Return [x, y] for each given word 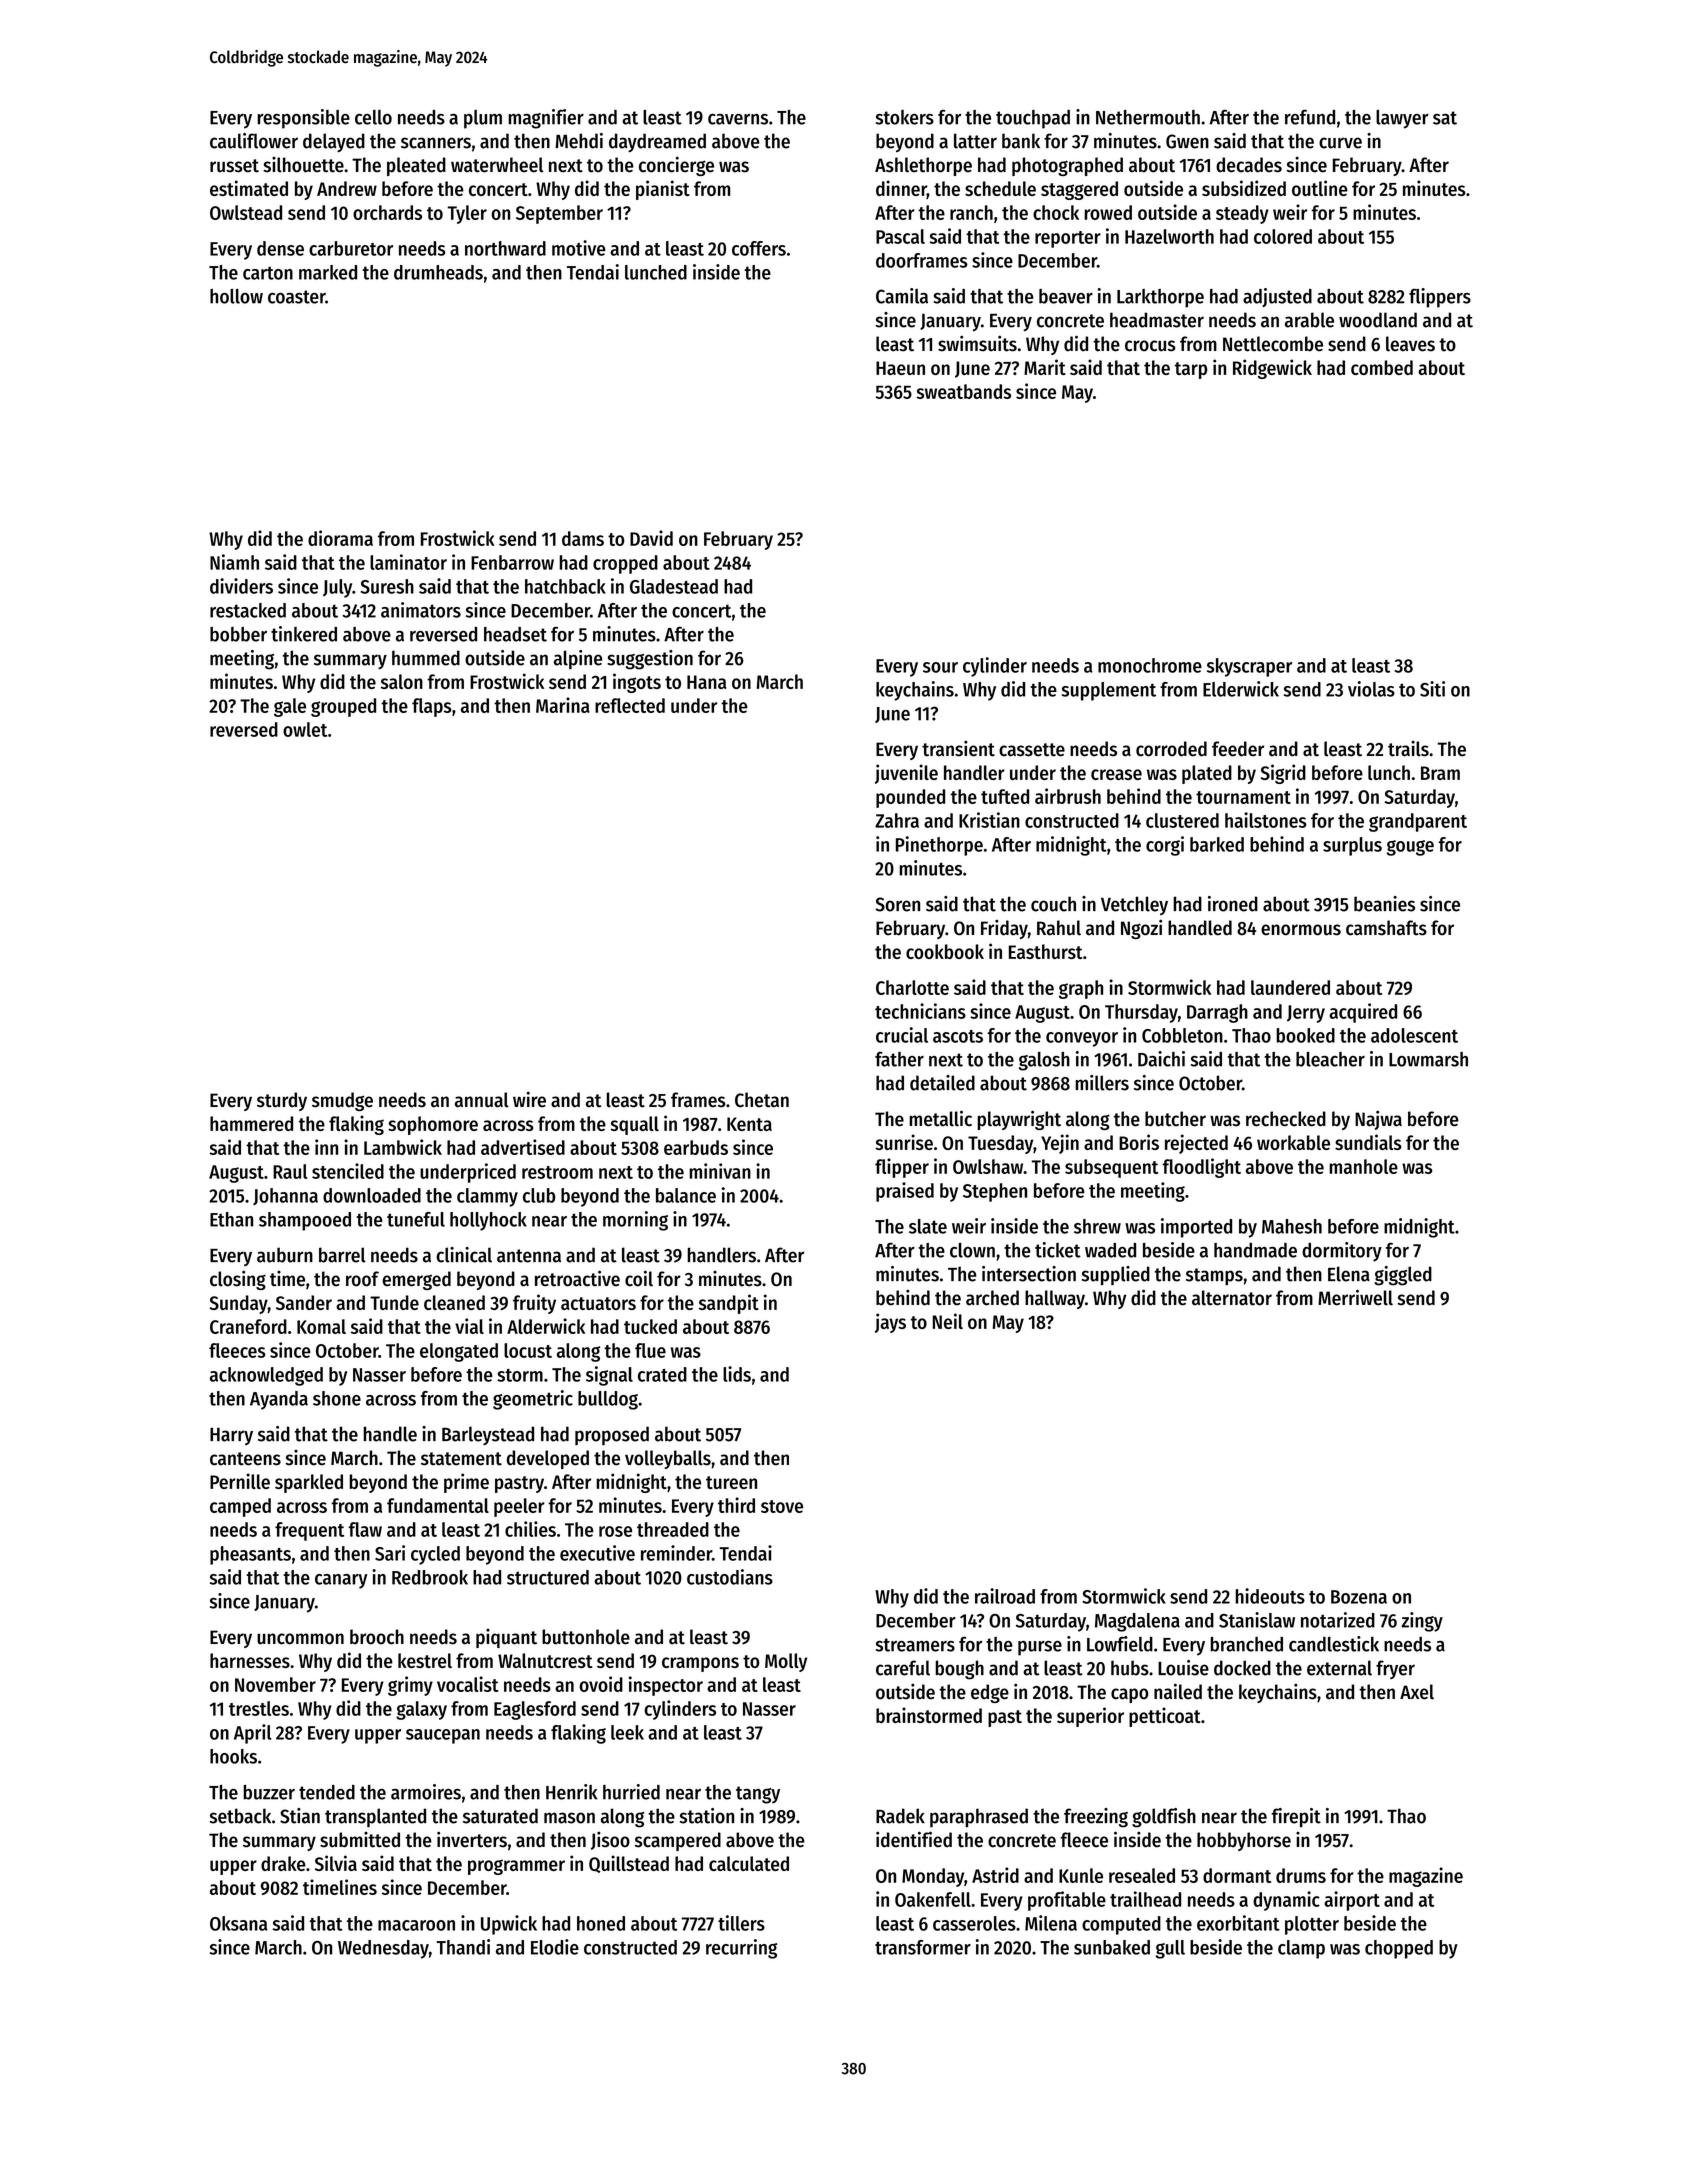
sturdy [282, 1101]
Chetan [762, 1100]
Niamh [234, 562]
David [651, 538]
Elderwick [1241, 689]
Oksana [239, 1923]
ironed [1233, 904]
